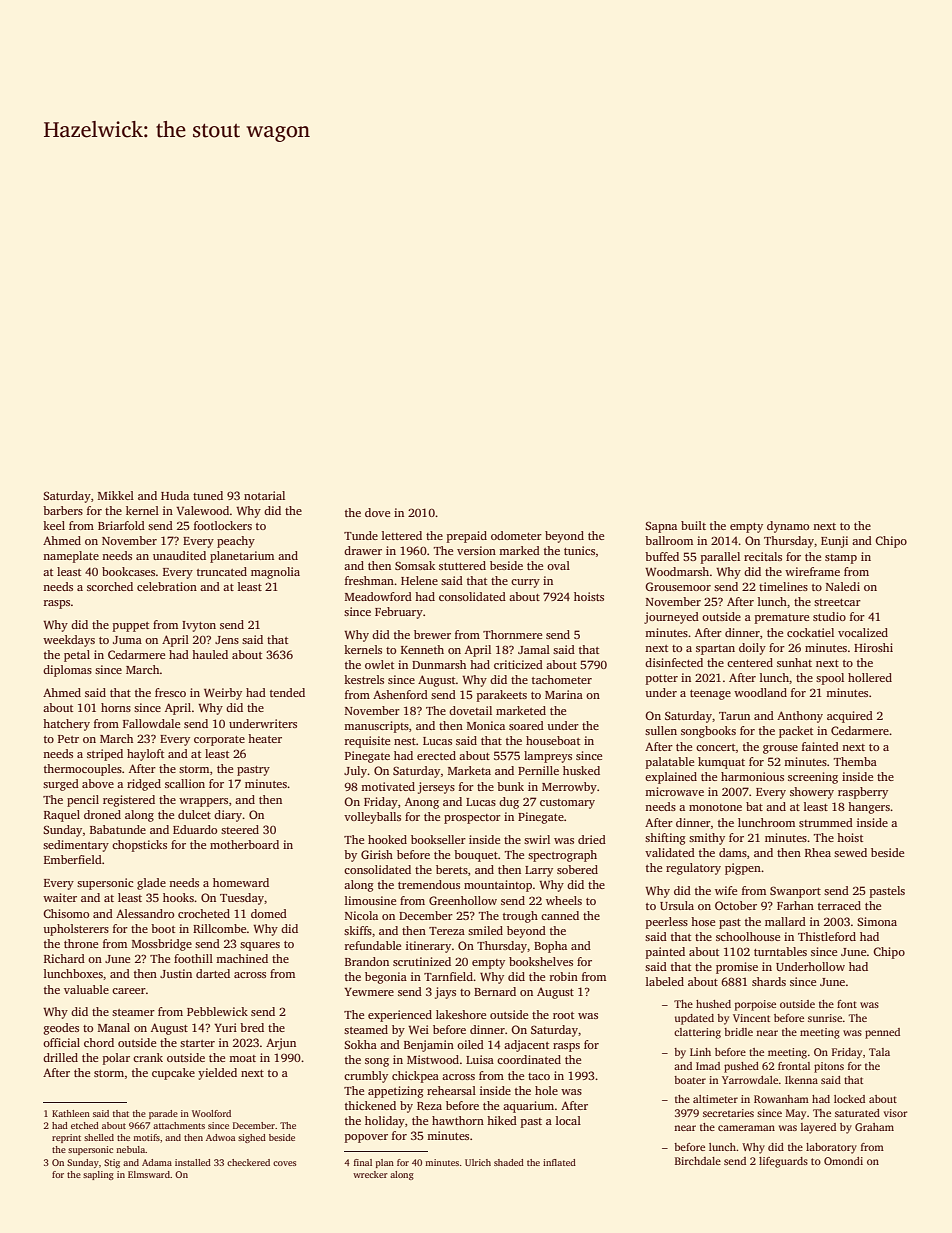 The image size is (952, 1233). What do you see at coordinates (377, 854) in the page?
I see `Girish` at bounding box center [377, 854].
